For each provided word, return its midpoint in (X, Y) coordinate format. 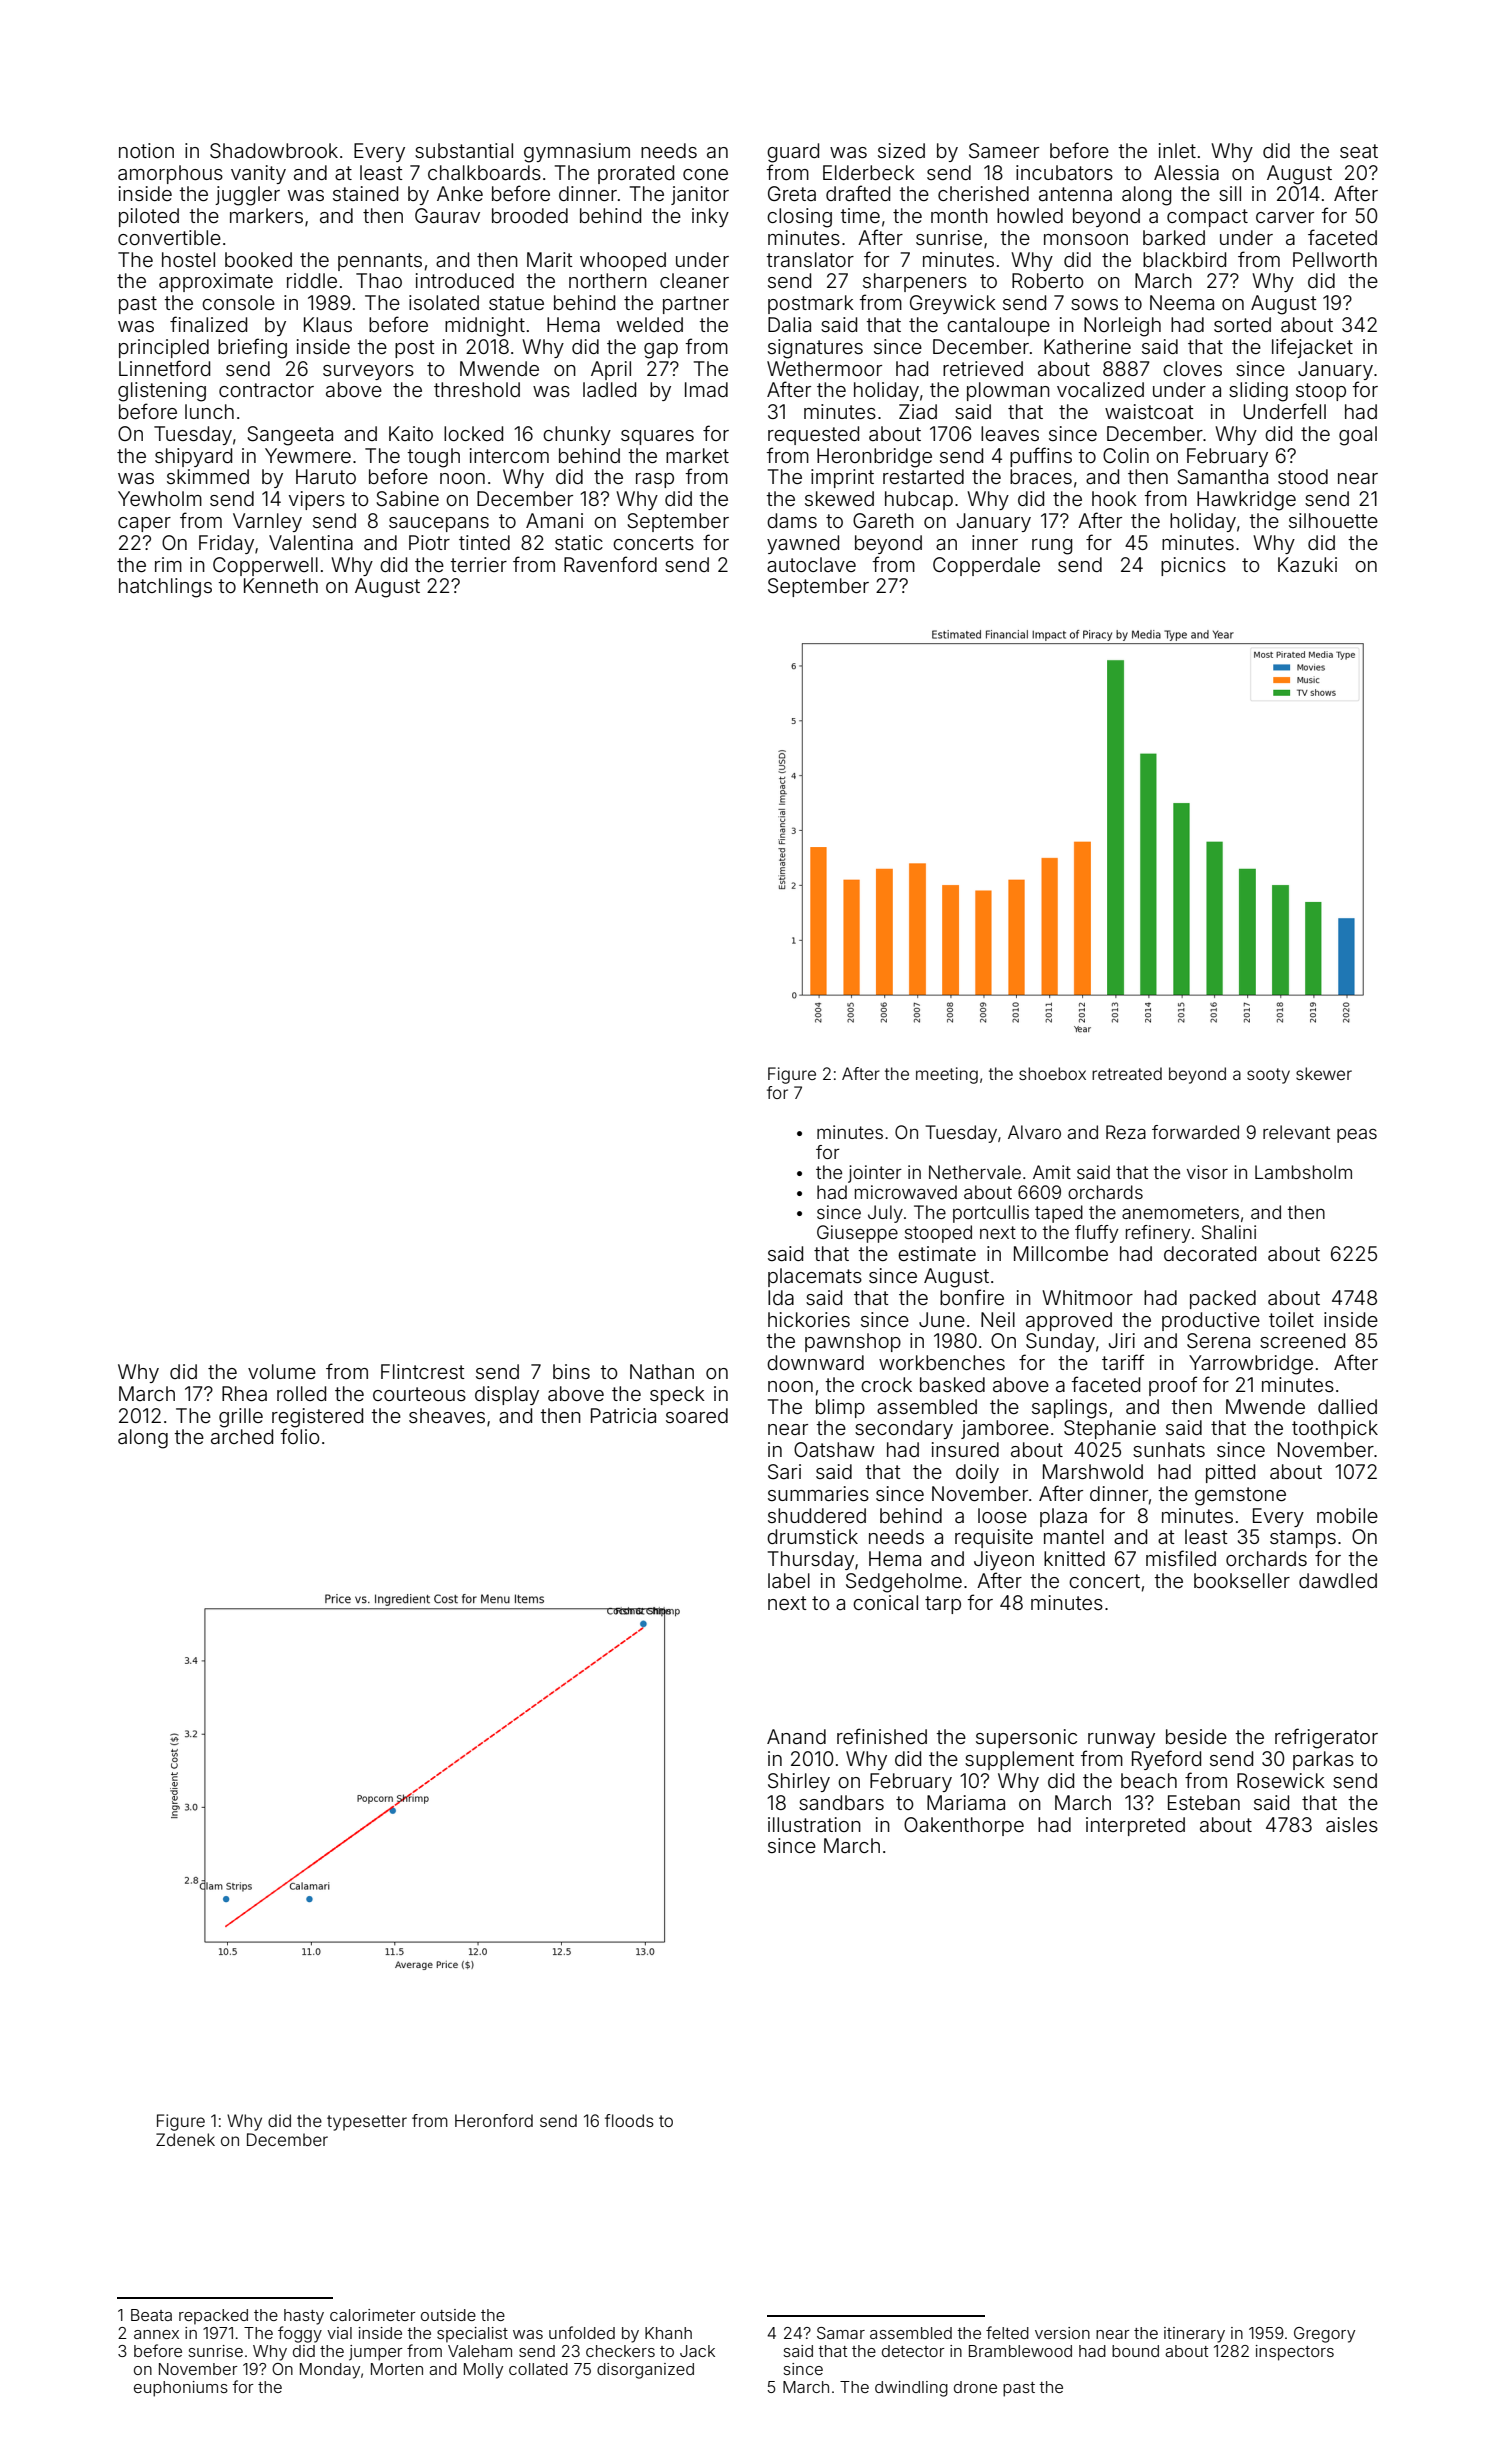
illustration (814, 1824)
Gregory (1324, 2335)
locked (473, 433)
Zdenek (185, 2139)
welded (650, 324)
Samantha (1222, 477)
